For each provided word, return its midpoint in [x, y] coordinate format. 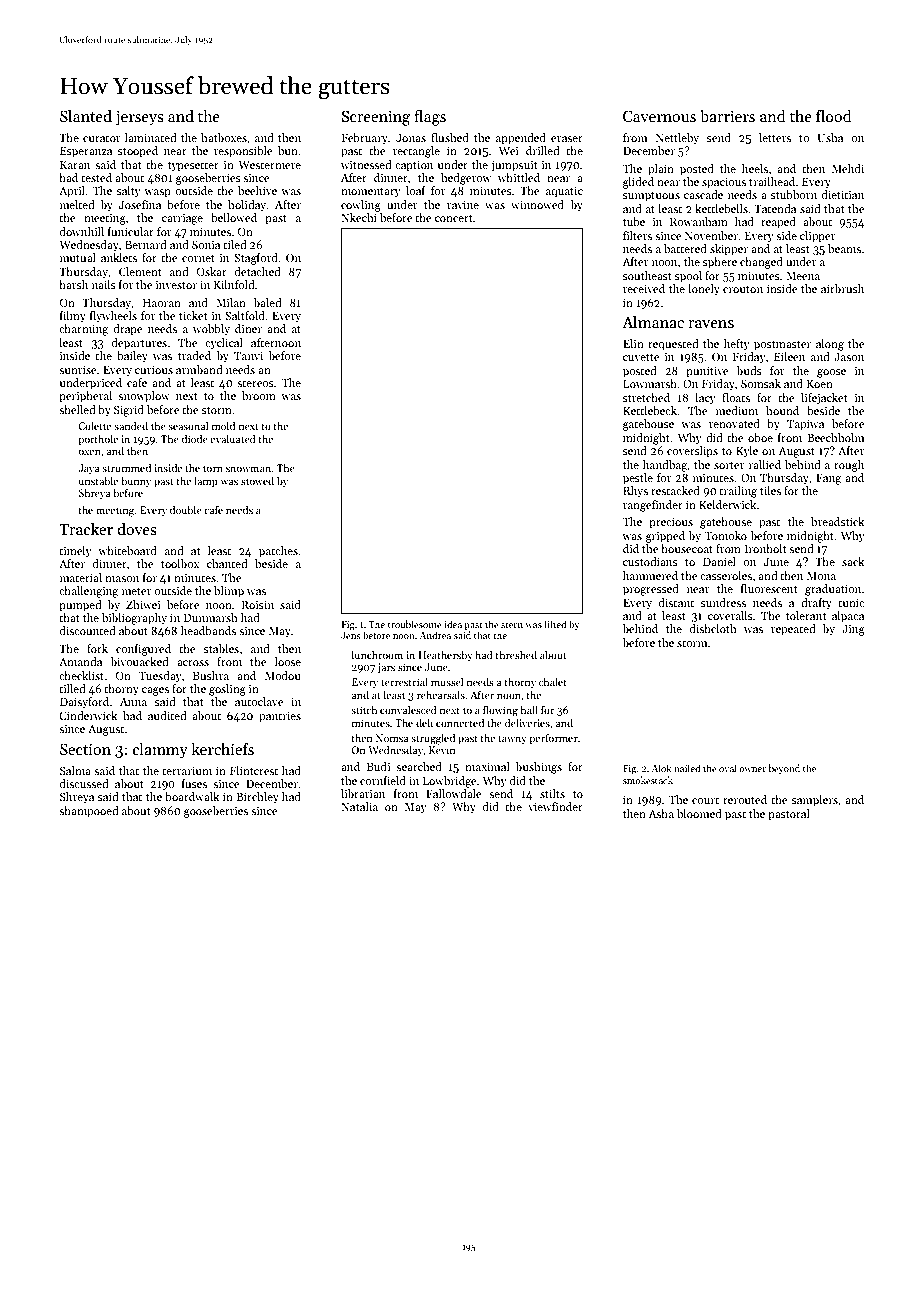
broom [259, 395]
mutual [78, 257]
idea [453, 624]
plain [661, 170]
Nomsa [392, 738]
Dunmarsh [211, 617]
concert [454, 218]
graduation [833, 590]
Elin [633, 343]
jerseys [139, 118]
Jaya [89, 469]
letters [775, 137]
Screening [376, 118]
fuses [194, 783]
